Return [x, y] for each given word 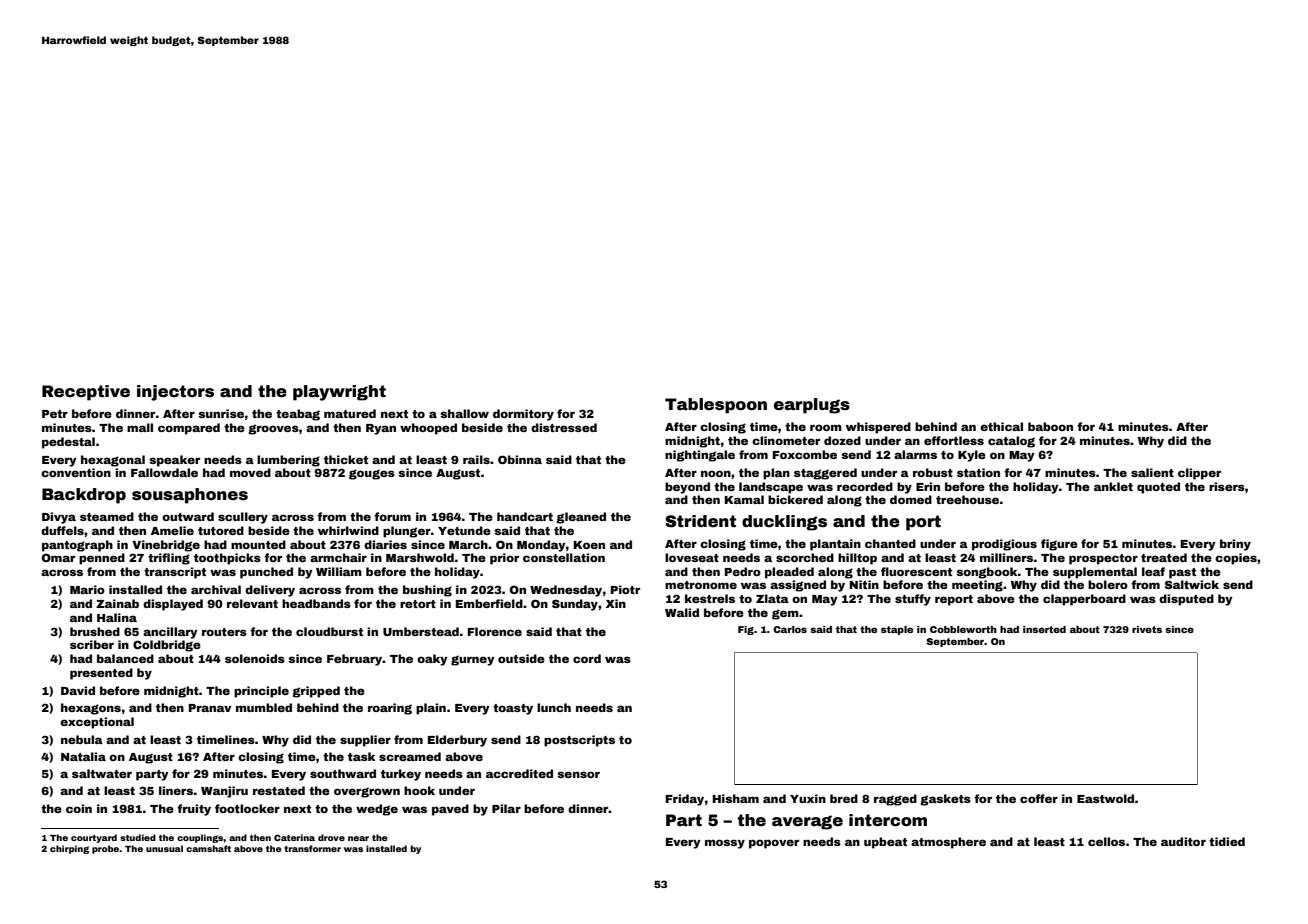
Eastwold [1105, 798]
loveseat [692, 557]
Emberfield [489, 603]
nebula [82, 739]
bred [844, 798]
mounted [258, 544]
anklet [1113, 486]
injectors [175, 393]
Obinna [520, 459]
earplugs [812, 406]
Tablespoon [716, 406]
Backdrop [84, 496]
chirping [69, 849]
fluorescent [916, 571]
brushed [95, 631]
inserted [1044, 629]
